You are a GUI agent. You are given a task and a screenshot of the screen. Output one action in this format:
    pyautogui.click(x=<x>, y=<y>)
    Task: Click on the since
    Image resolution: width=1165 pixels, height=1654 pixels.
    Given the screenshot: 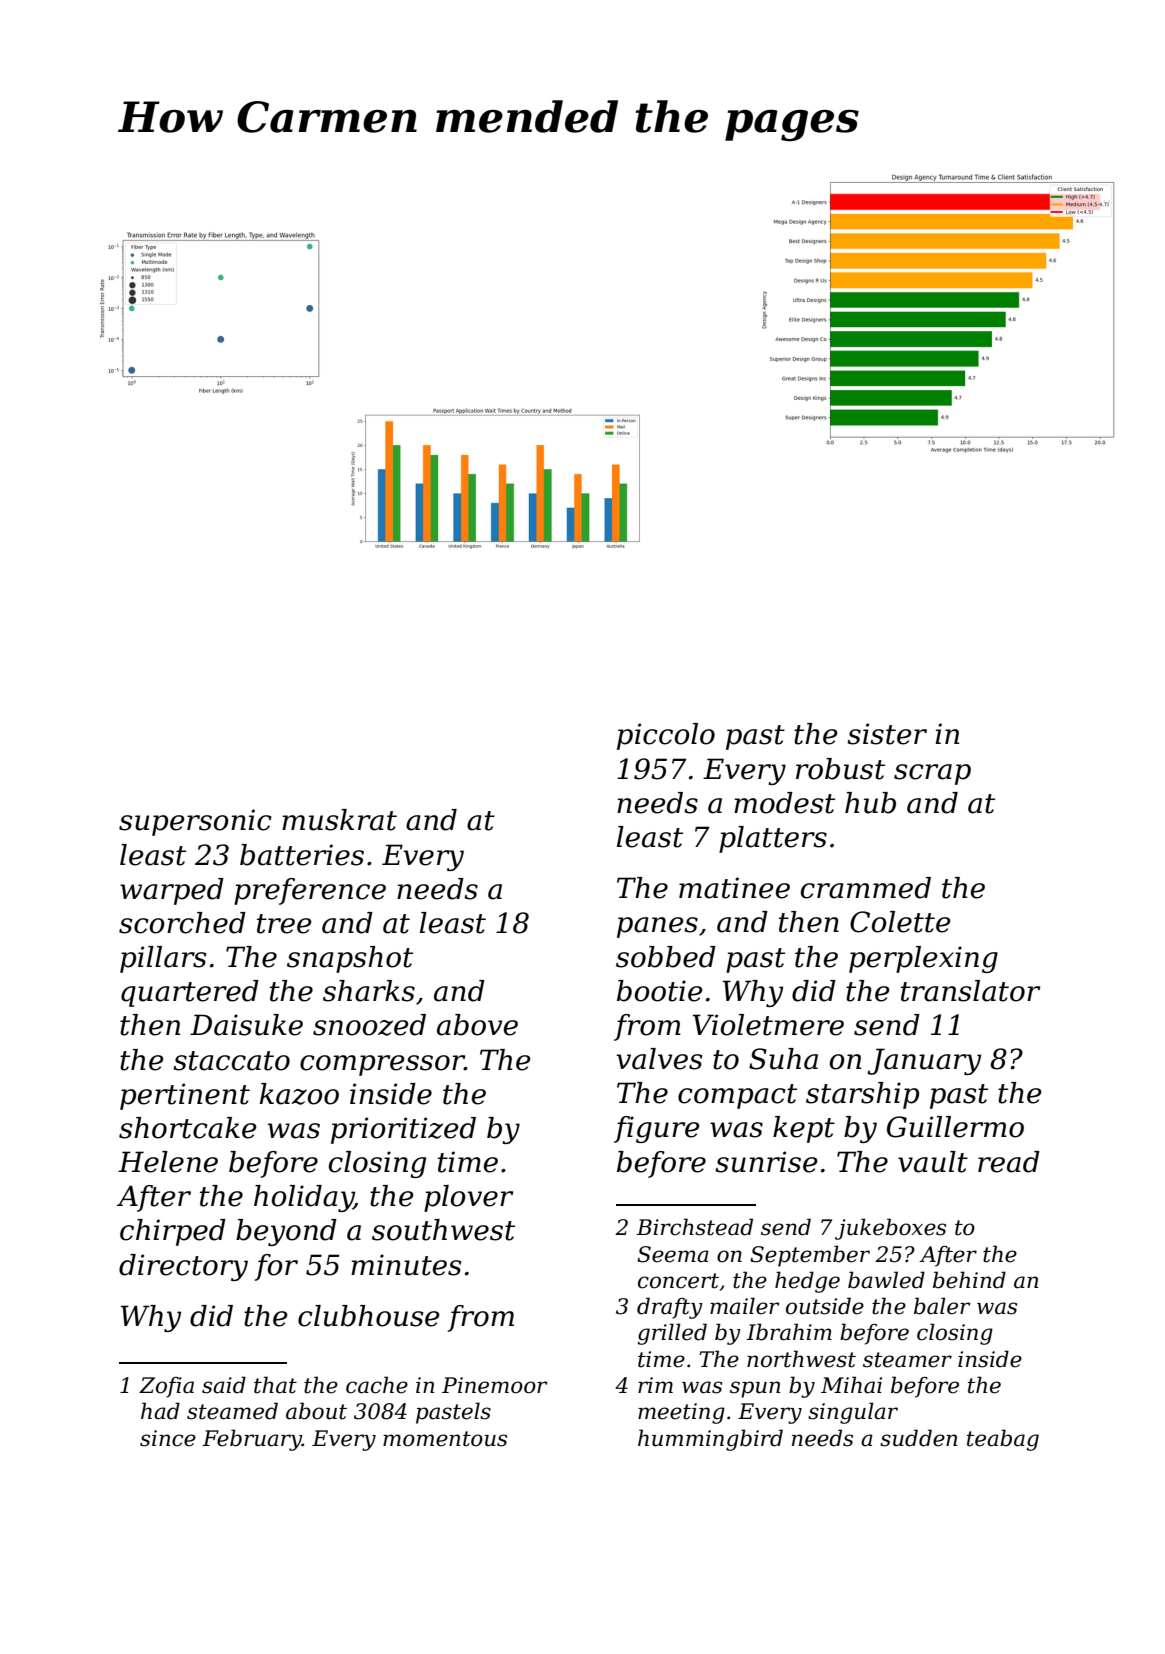 What is the action you would take?
    pyautogui.click(x=168, y=1438)
